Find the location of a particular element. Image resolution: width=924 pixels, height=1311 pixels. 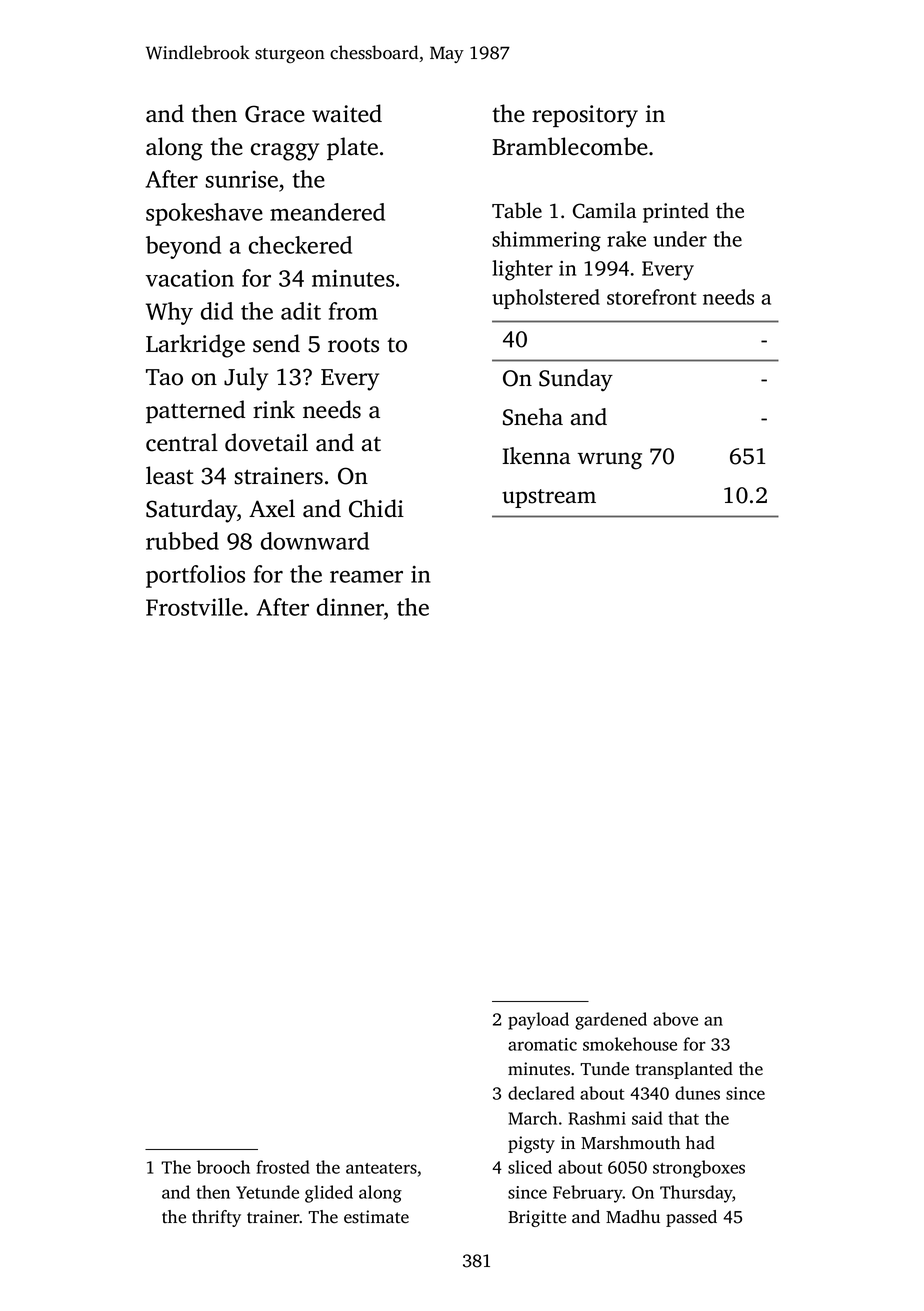

payload is located at coordinates (538, 1021).
